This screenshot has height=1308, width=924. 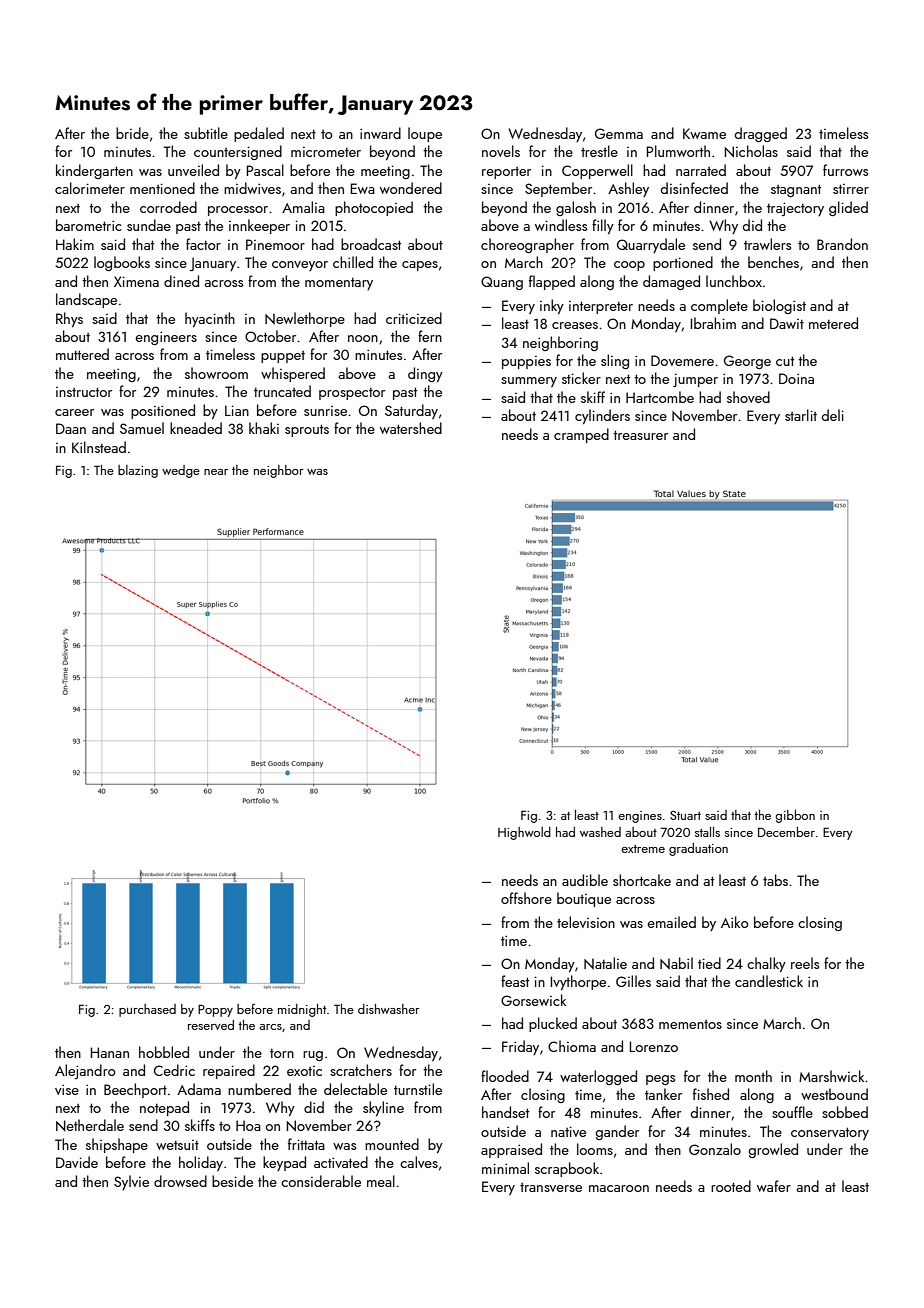 What do you see at coordinates (851, 189) in the screenshot?
I see `stirrer` at bounding box center [851, 189].
